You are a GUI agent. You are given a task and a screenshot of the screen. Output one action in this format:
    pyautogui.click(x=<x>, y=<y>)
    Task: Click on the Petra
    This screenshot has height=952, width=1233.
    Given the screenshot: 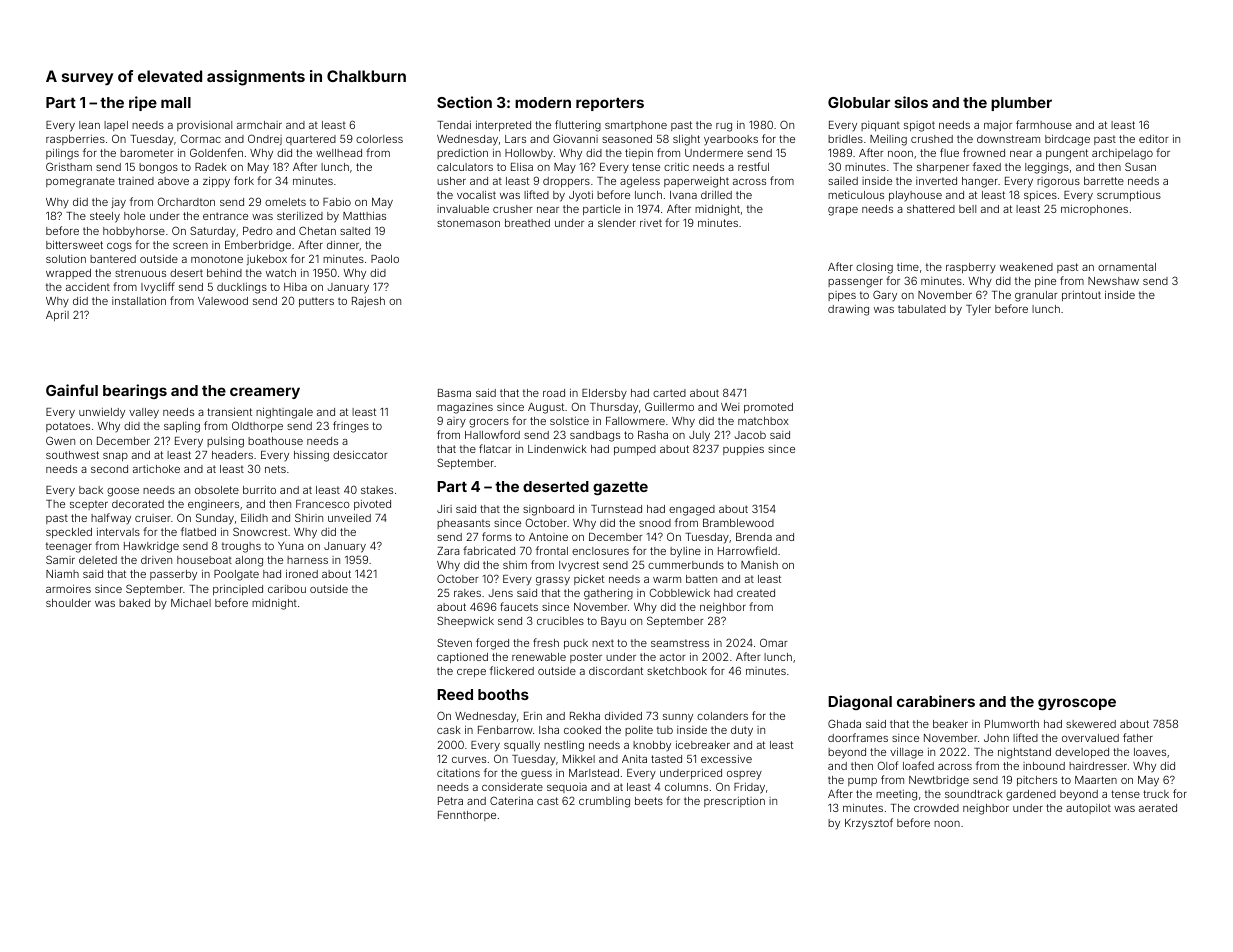 What is the action you would take?
    pyautogui.click(x=450, y=801)
